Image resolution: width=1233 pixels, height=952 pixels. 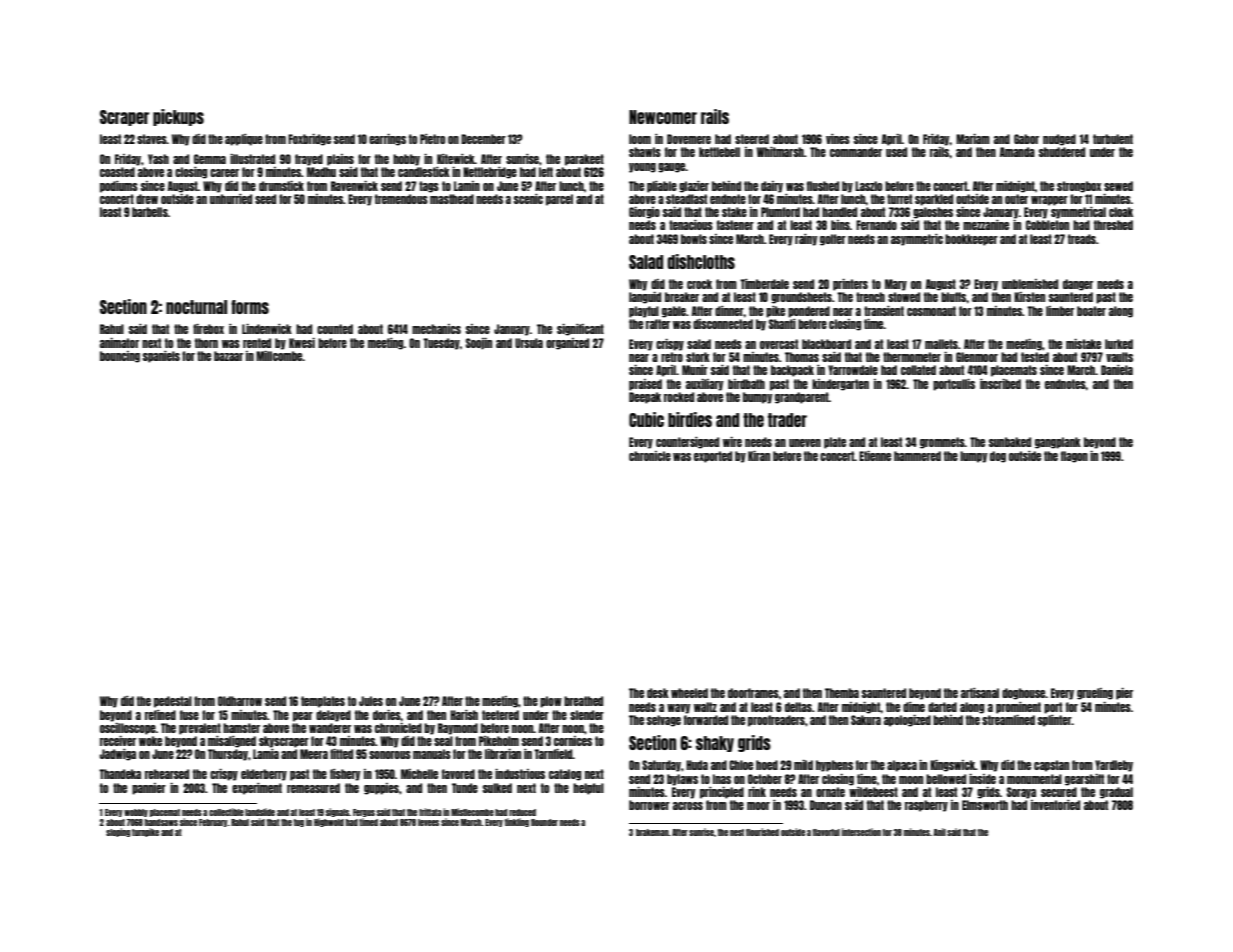 I want to click on Newcomer, so click(x=663, y=117).
